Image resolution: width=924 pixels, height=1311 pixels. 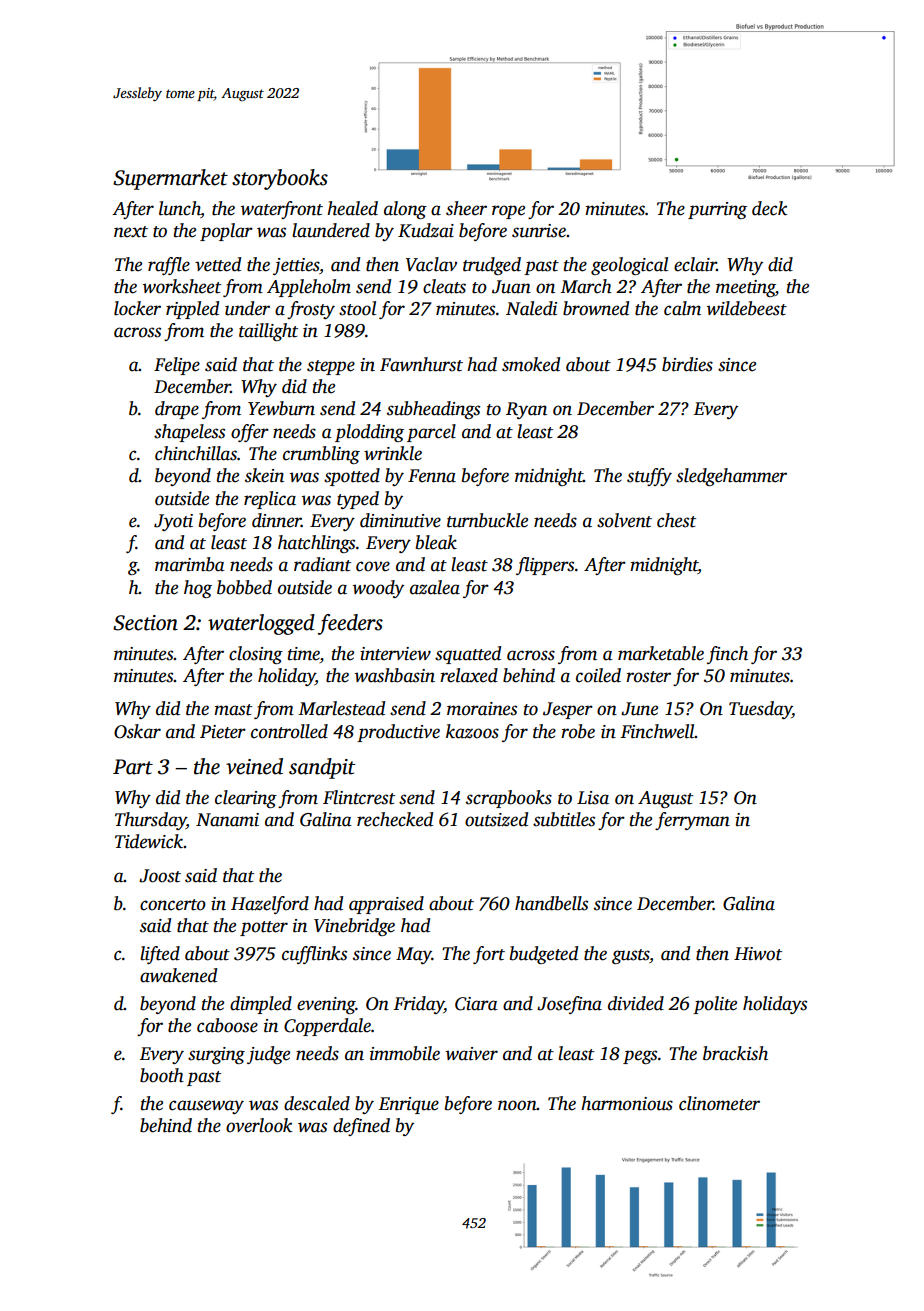 What do you see at coordinates (133, 767) in the page?
I see `Part` at bounding box center [133, 767].
